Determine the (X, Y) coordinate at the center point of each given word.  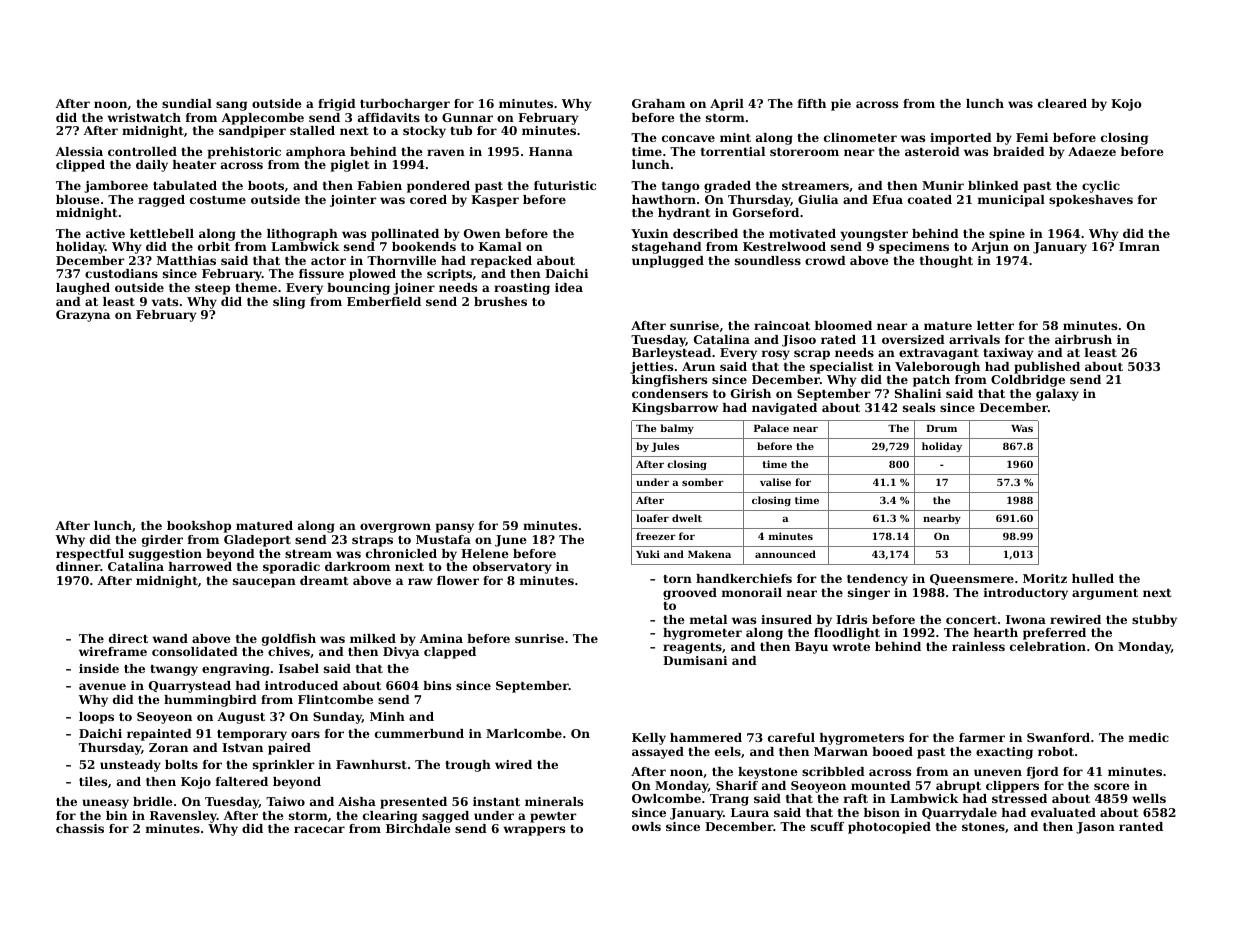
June (511, 541)
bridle (153, 801)
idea (569, 287)
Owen (482, 233)
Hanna (551, 151)
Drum (941, 428)
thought (946, 262)
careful (791, 737)
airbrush (1083, 339)
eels (728, 751)
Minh (387, 716)
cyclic (1101, 187)
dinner (78, 566)
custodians (121, 273)
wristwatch (144, 117)
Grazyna (83, 316)
